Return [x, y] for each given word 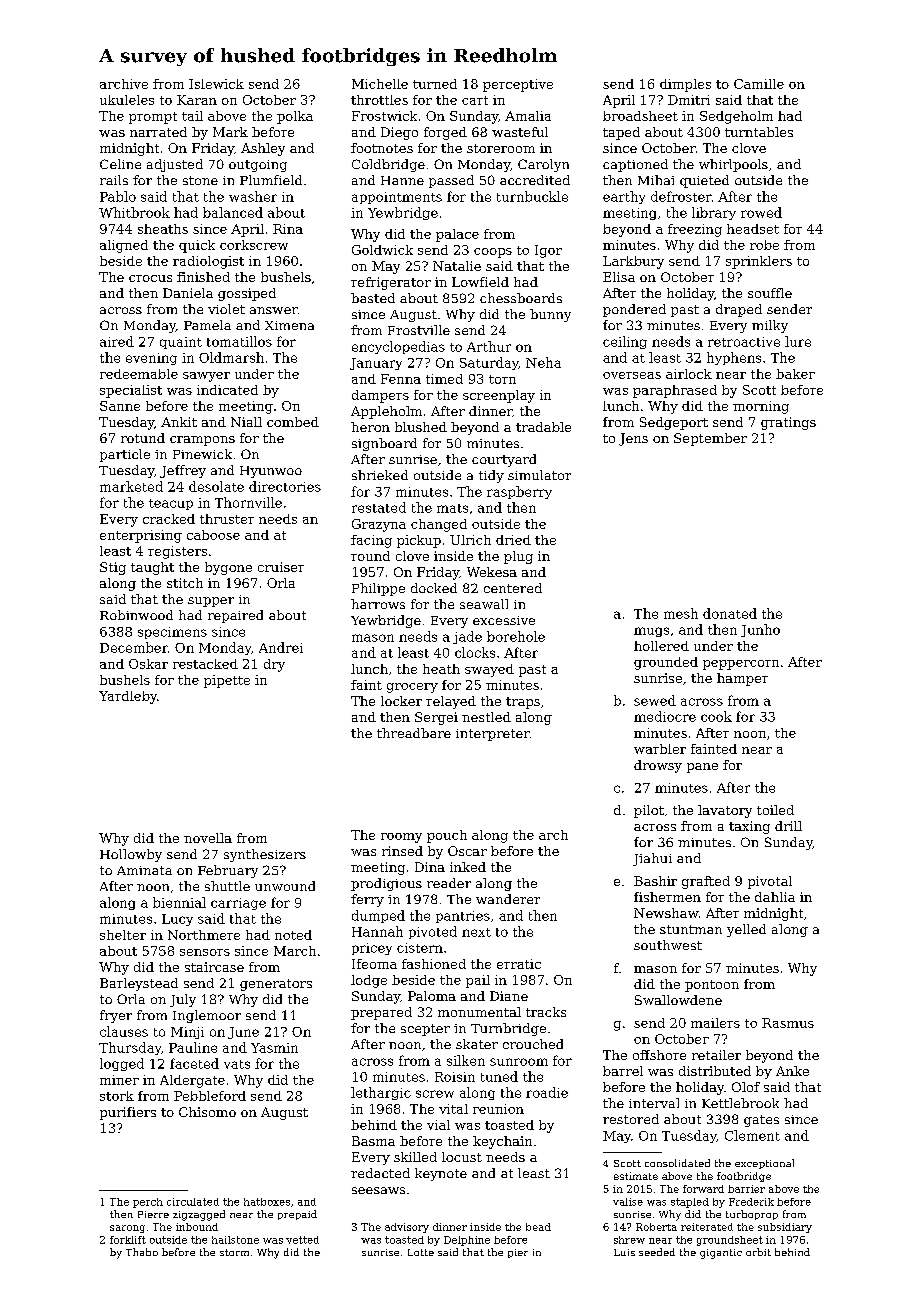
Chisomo [207, 1112]
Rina [288, 229]
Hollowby [131, 855]
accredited [535, 180]
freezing [695, 230]
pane [702, 768]
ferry [367, 900]
